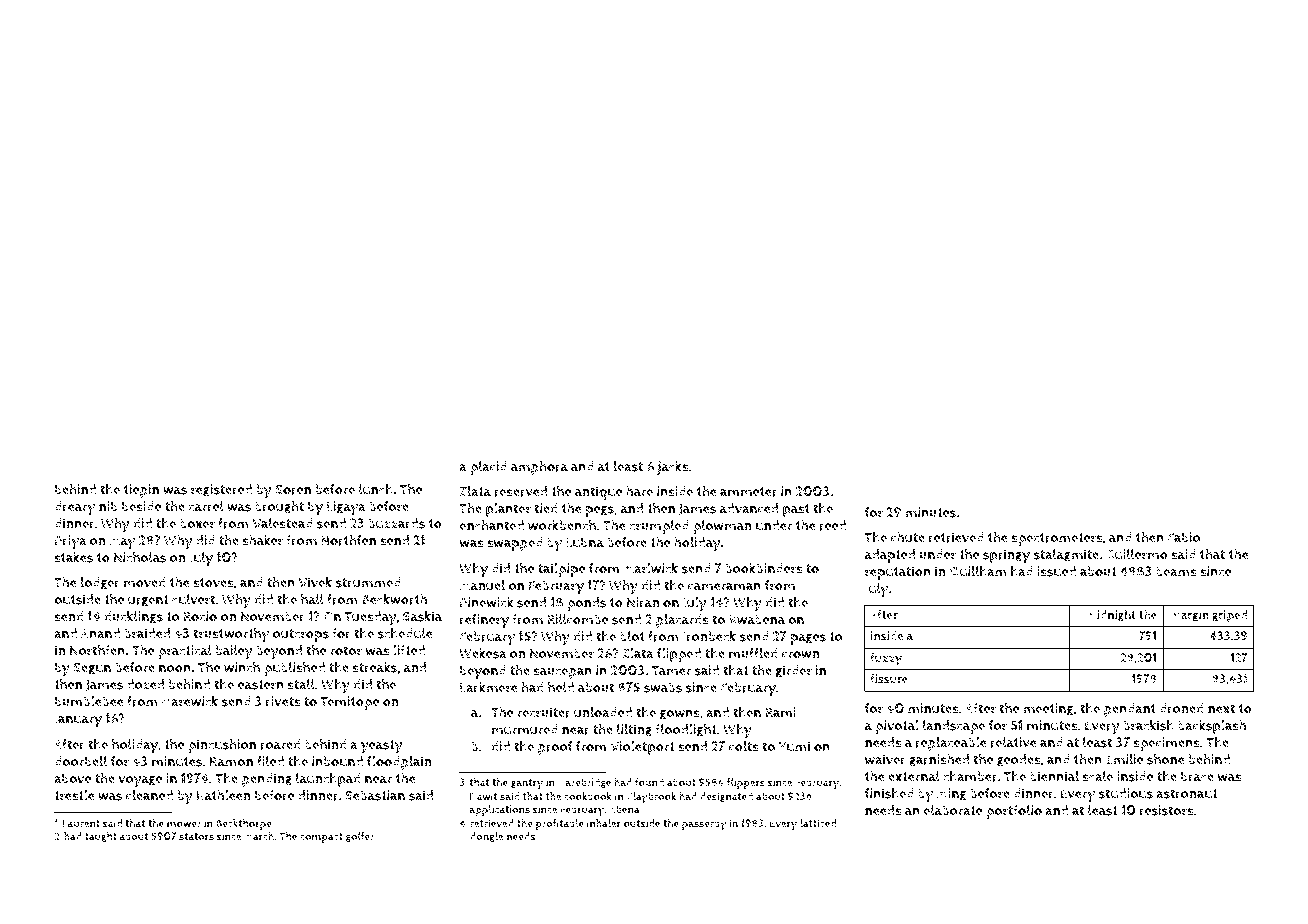 Image resolution: width=1308 pixels, height=924 pixels. I want to click on Lubna, so click(585, 542).
